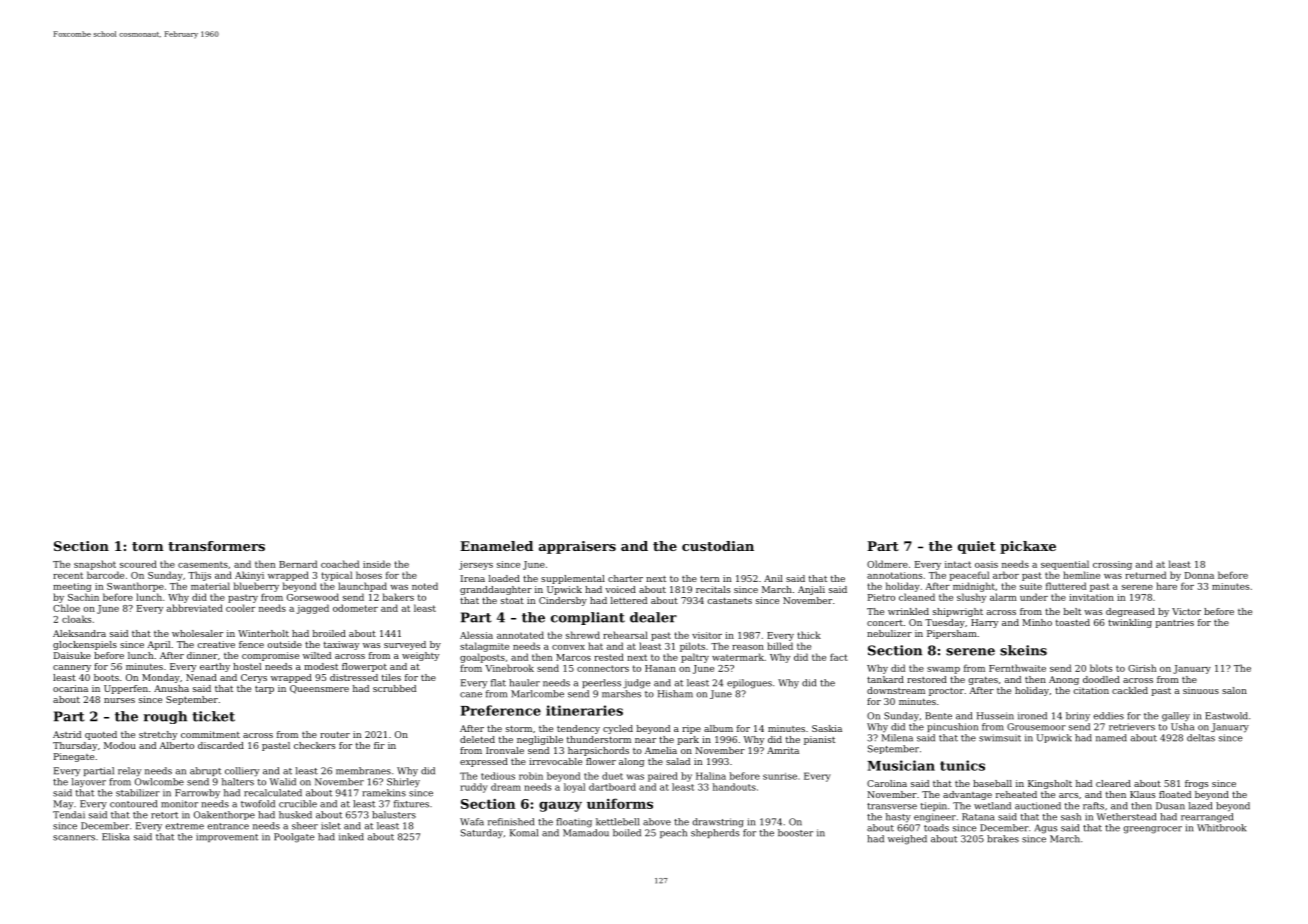  What do you see at coordinates (394, 688) in the document?
I see `scrubbed` at bounding box center [394, 688].
